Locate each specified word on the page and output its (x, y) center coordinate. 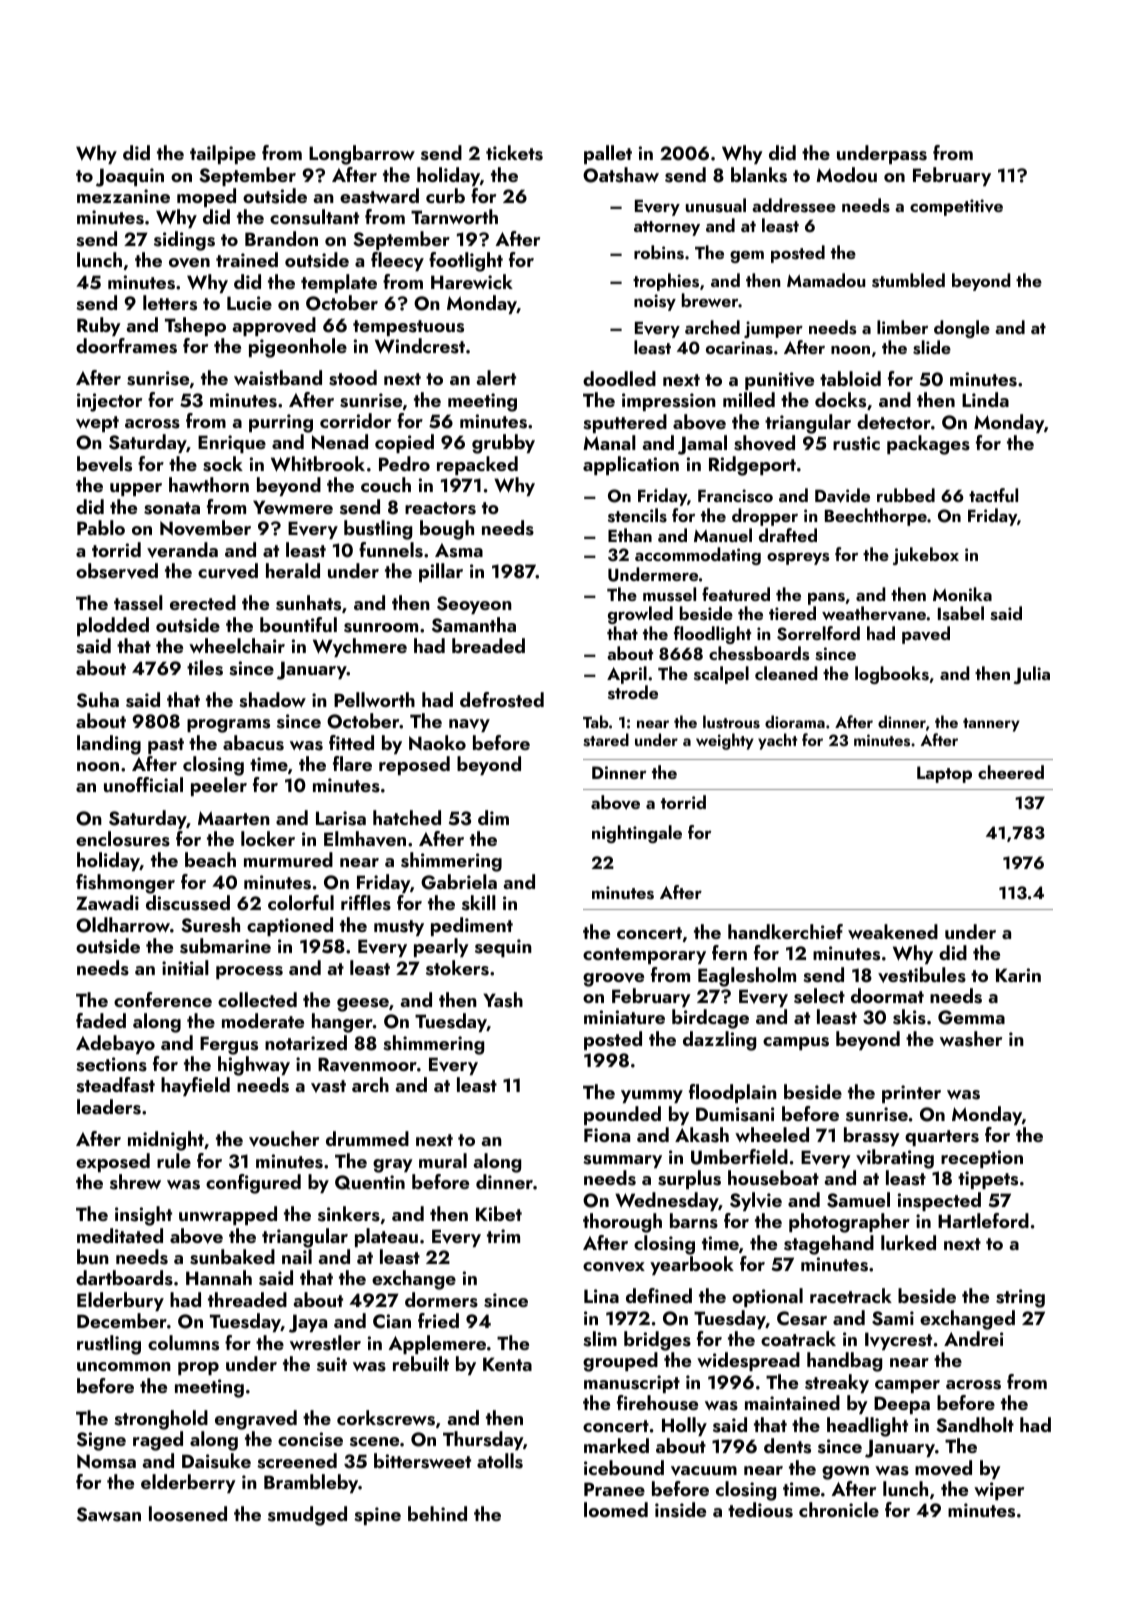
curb (445, 195)
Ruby (99, 326)
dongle (962, 329)
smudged (307, 1516)
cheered (1011, 772)
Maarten (234, 818)
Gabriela (459, 882)
